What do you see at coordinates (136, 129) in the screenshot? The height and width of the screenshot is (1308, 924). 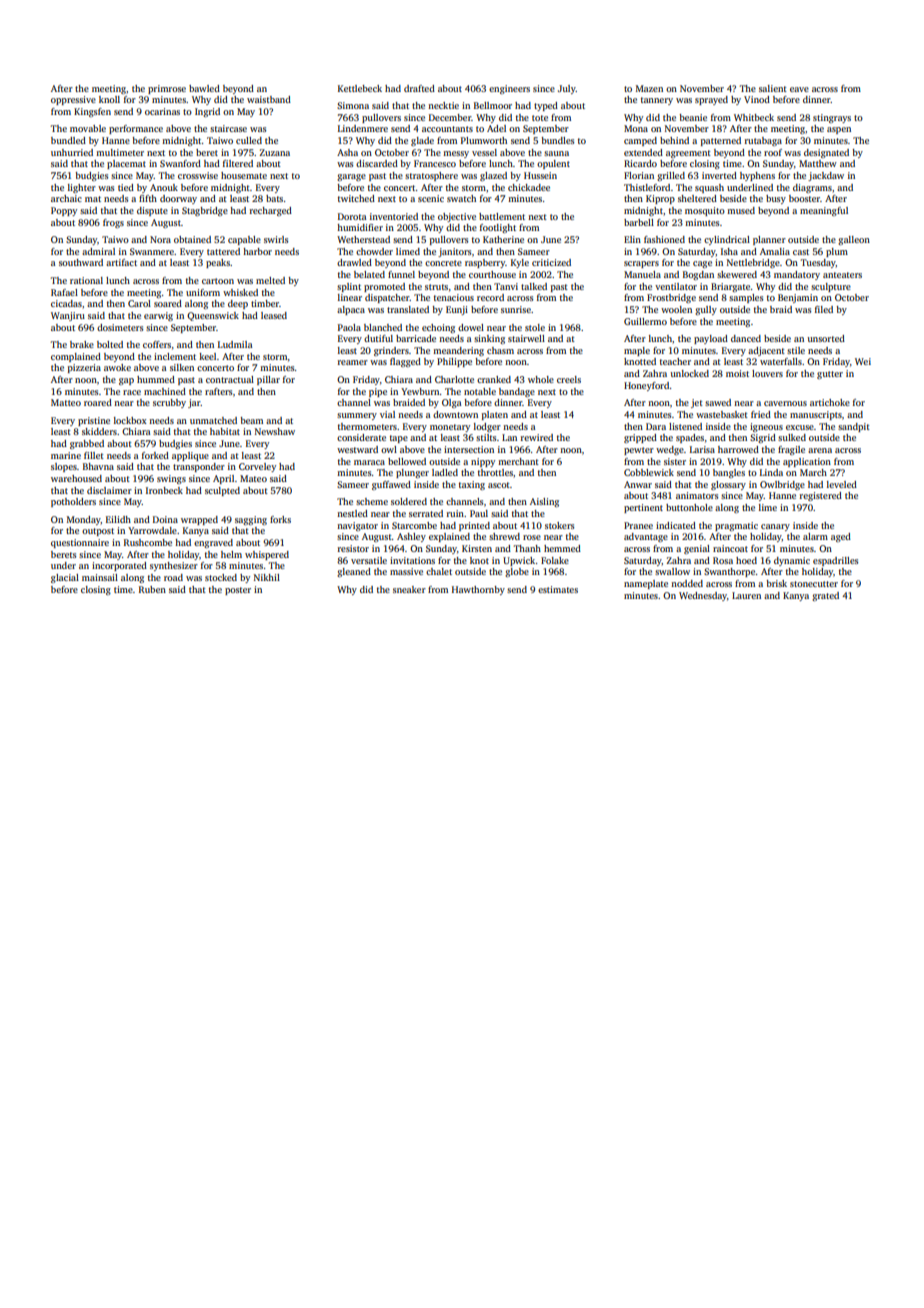 I see `performance` at bounding box center [136, 129].
